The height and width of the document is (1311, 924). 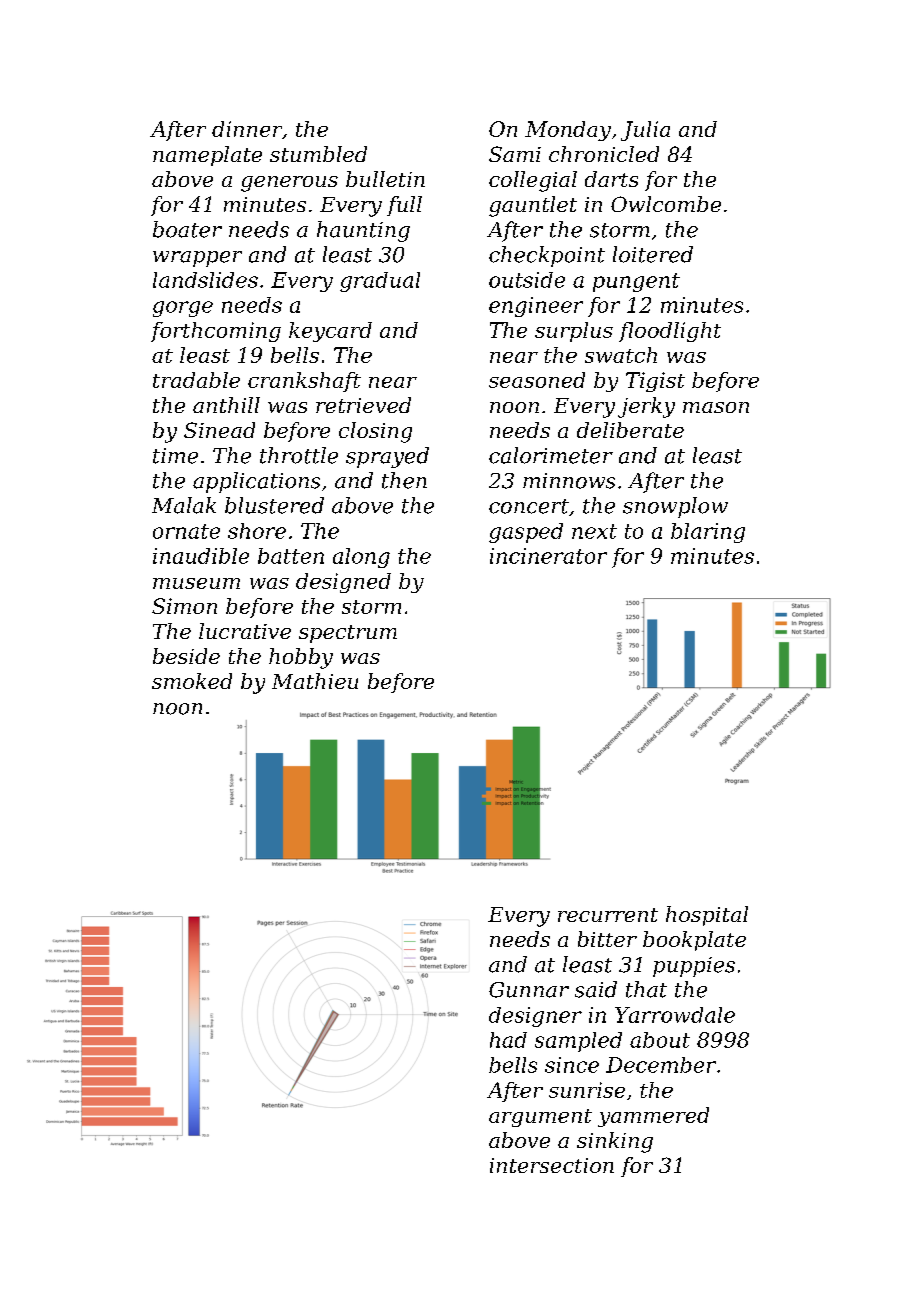 What do you see at coordinates (675, 507) in the document?
I see `snowplow` at bounding box center [675, 507].
